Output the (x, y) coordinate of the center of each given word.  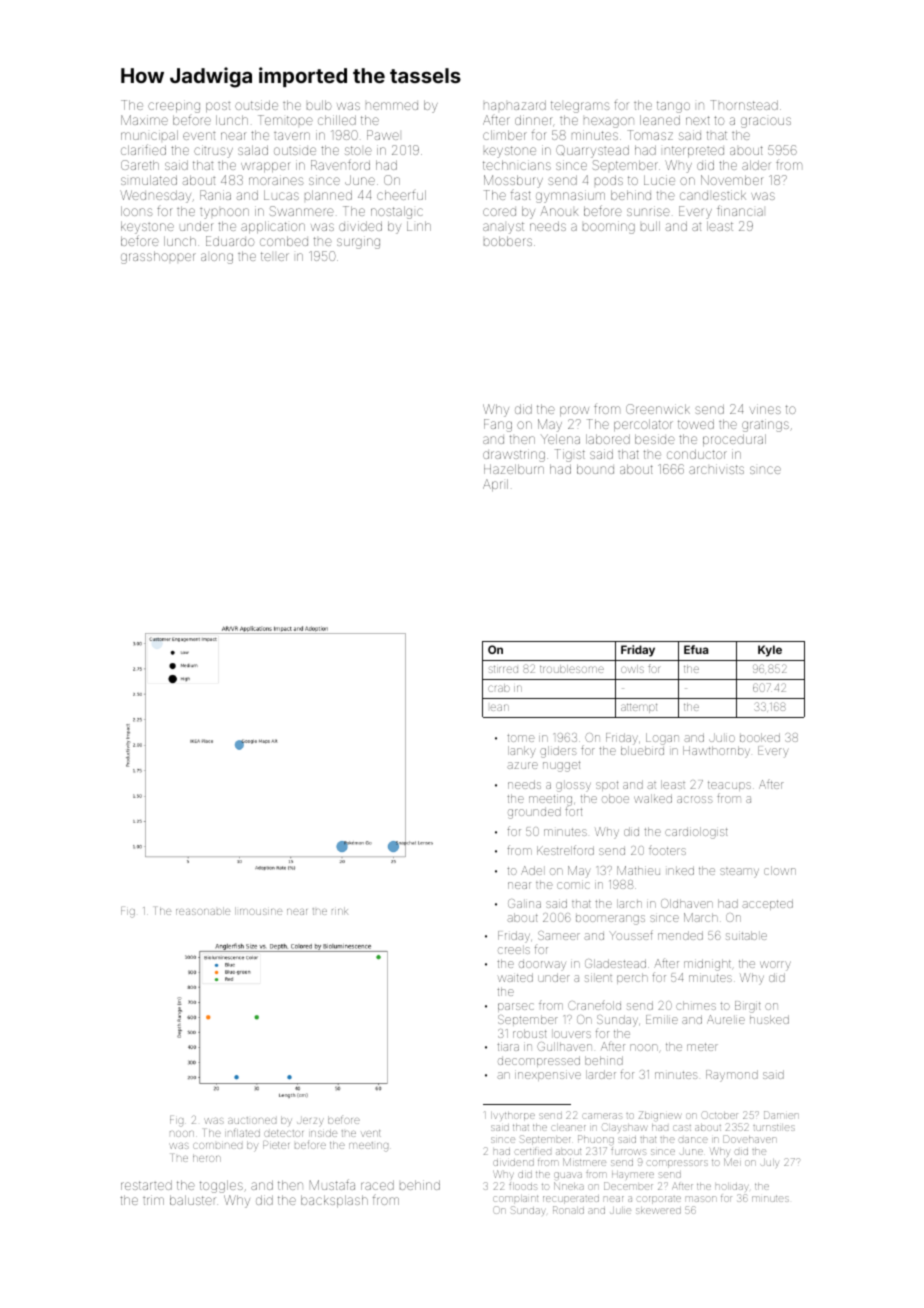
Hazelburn (514, 469)
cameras (602, 1116)
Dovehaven (749, 1139)
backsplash (334, 1201)
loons (137, 211)
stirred (503, 669)
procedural (734, 440)
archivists (716, 469)
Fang (498, 425)
